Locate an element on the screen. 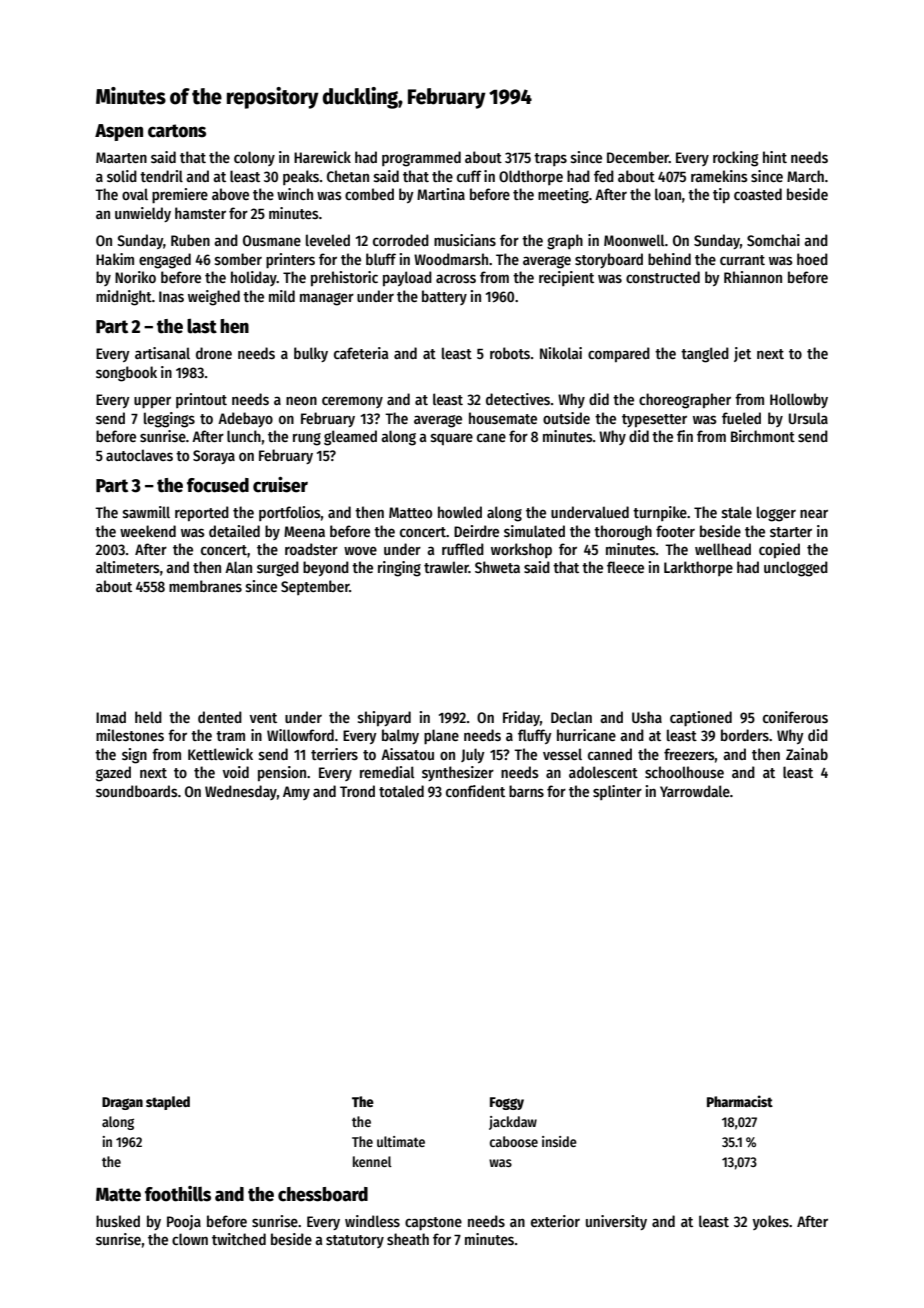 The width and height of the screenshot is (924, 1308). Oldthorpe is located at coordinates (531, 177).
